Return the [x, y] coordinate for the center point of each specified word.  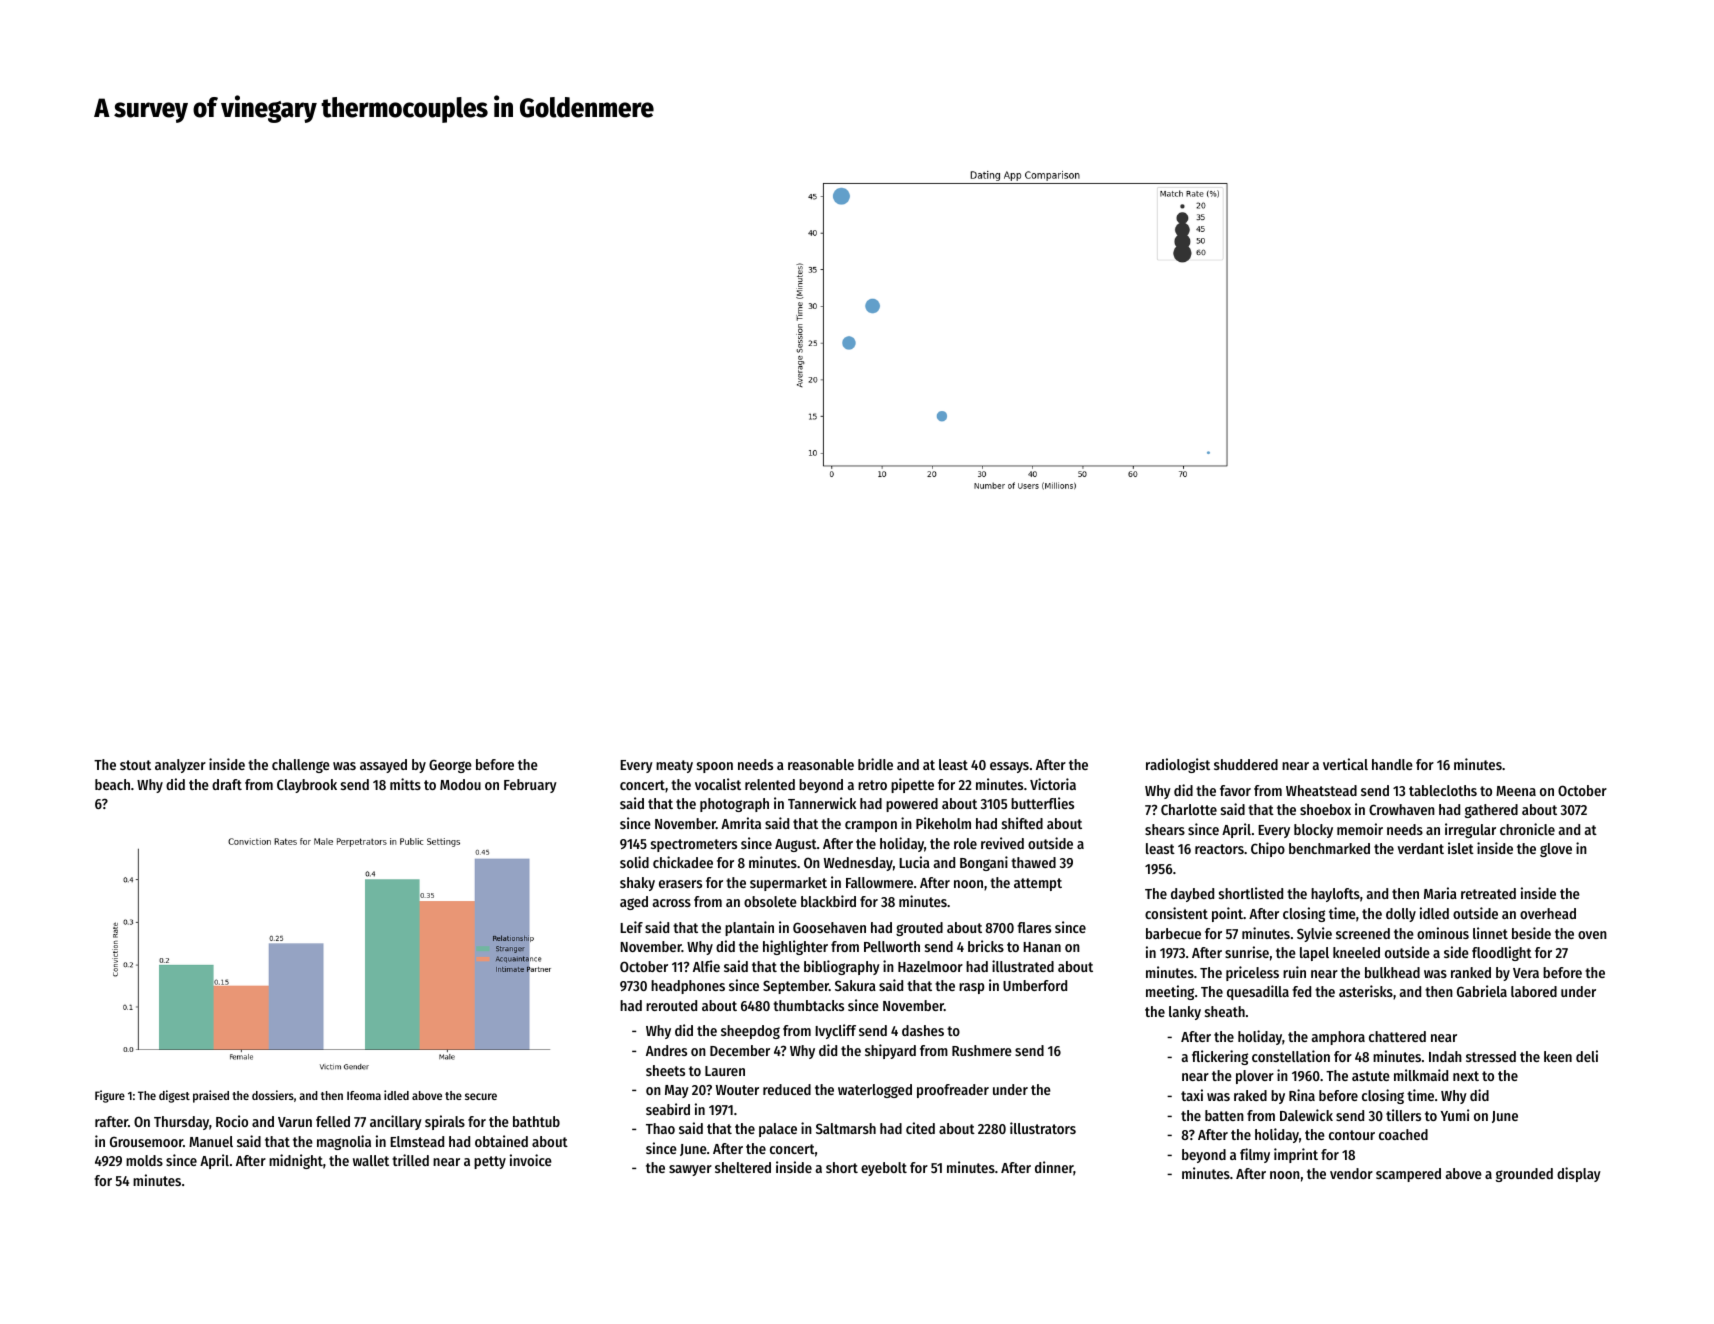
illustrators [1043, 1128]
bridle [875, 764]
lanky [1185, 1013]
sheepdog [750, 1032]
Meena [1516, 791]
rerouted [671, 1005]
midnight [296, 1161]
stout [135, 765]
